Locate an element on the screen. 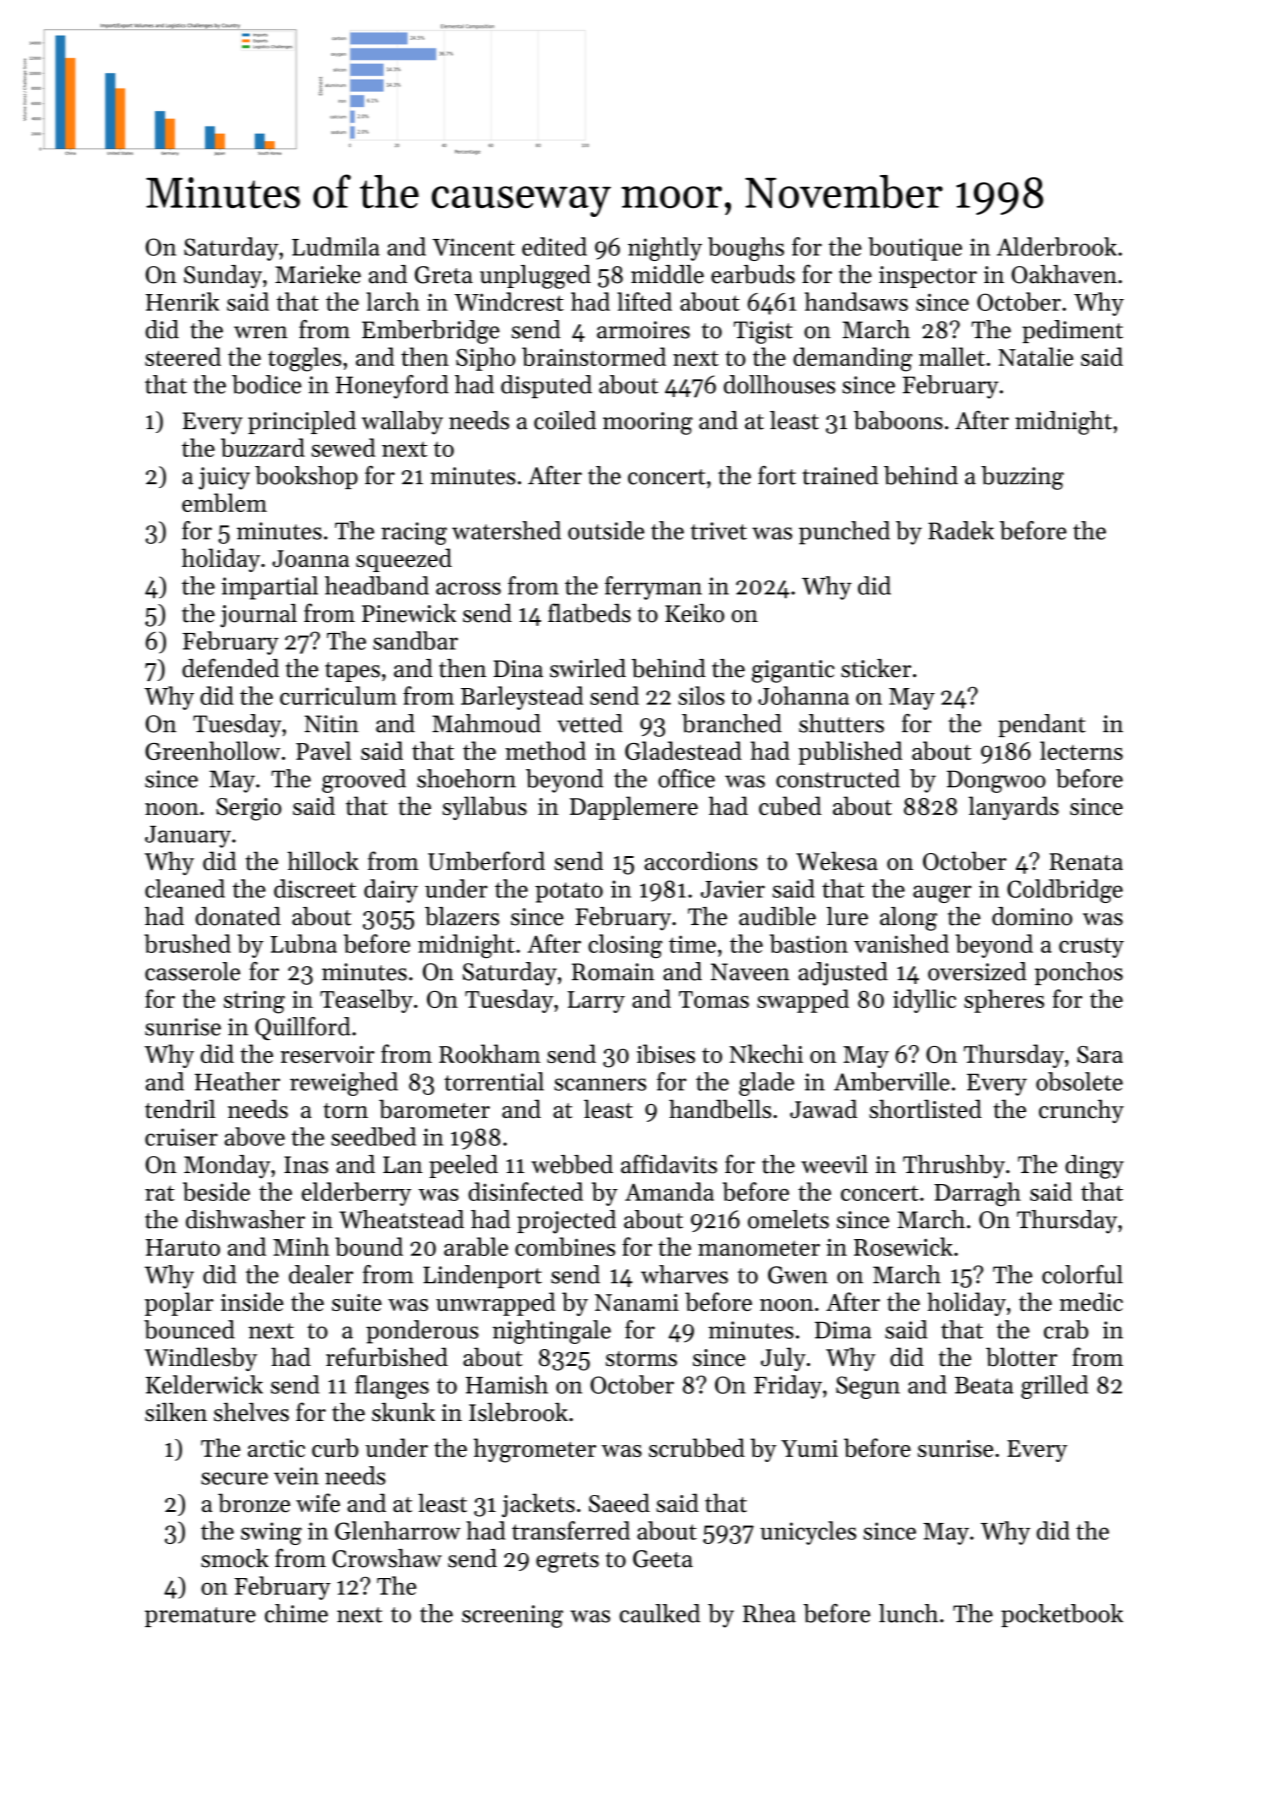 The width and height of the screenshot is (1268, 1793). along is located at coordinates (908, 919).
